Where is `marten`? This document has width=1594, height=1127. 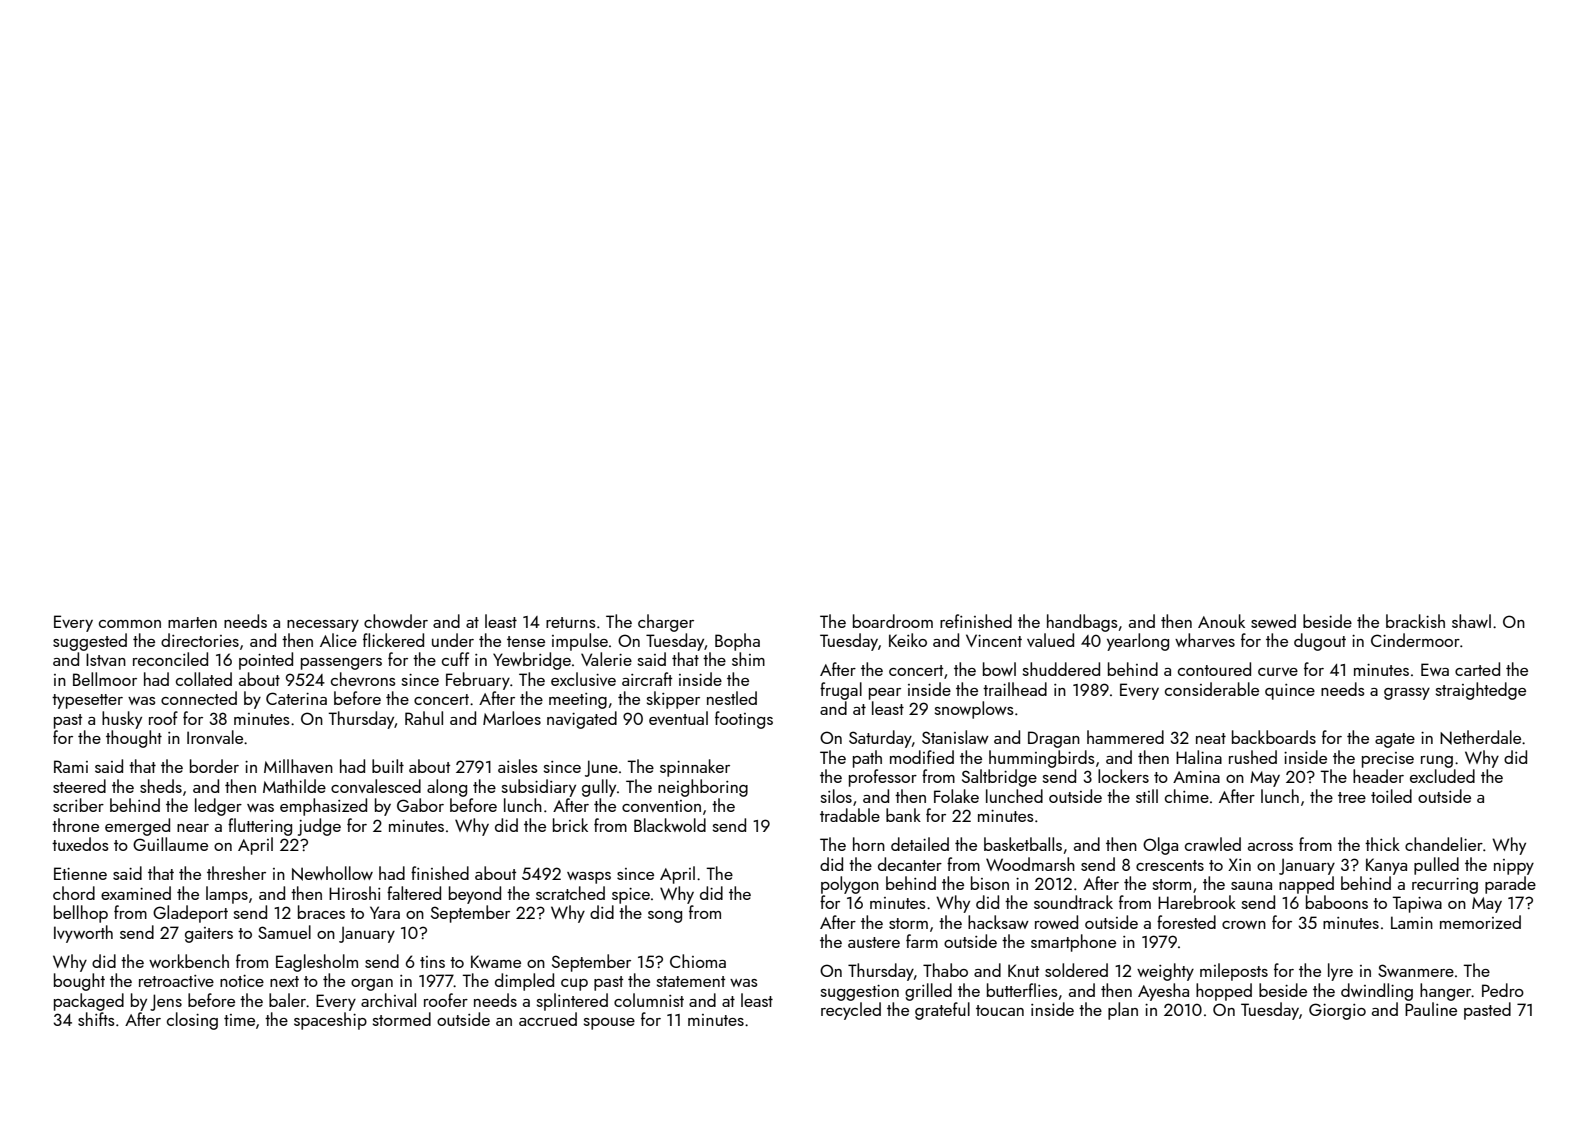
marten is located at coordinates (192, 622).
